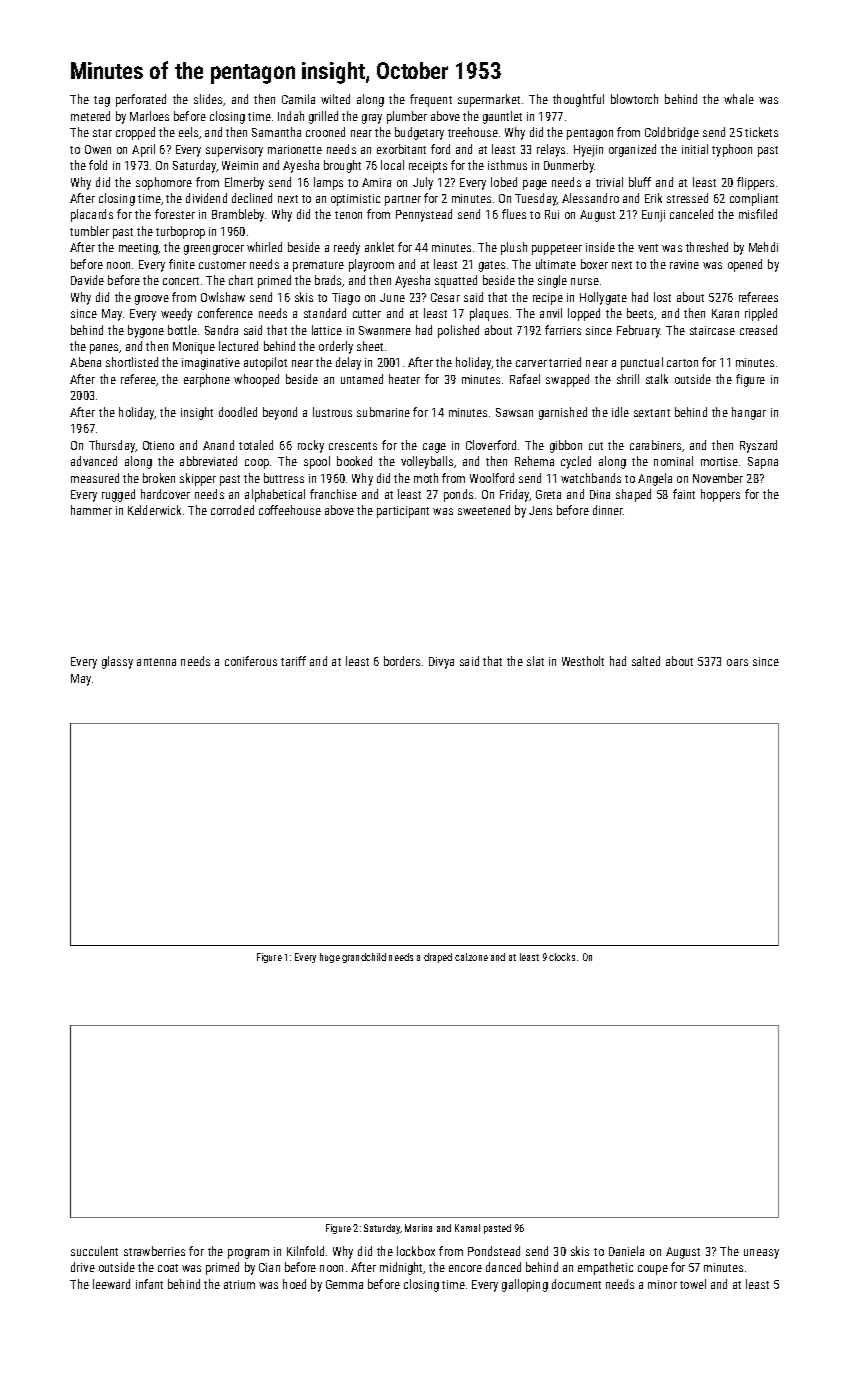  Describe the element at coordinates (562, 957) in the image. I see `clocks` at that location.
